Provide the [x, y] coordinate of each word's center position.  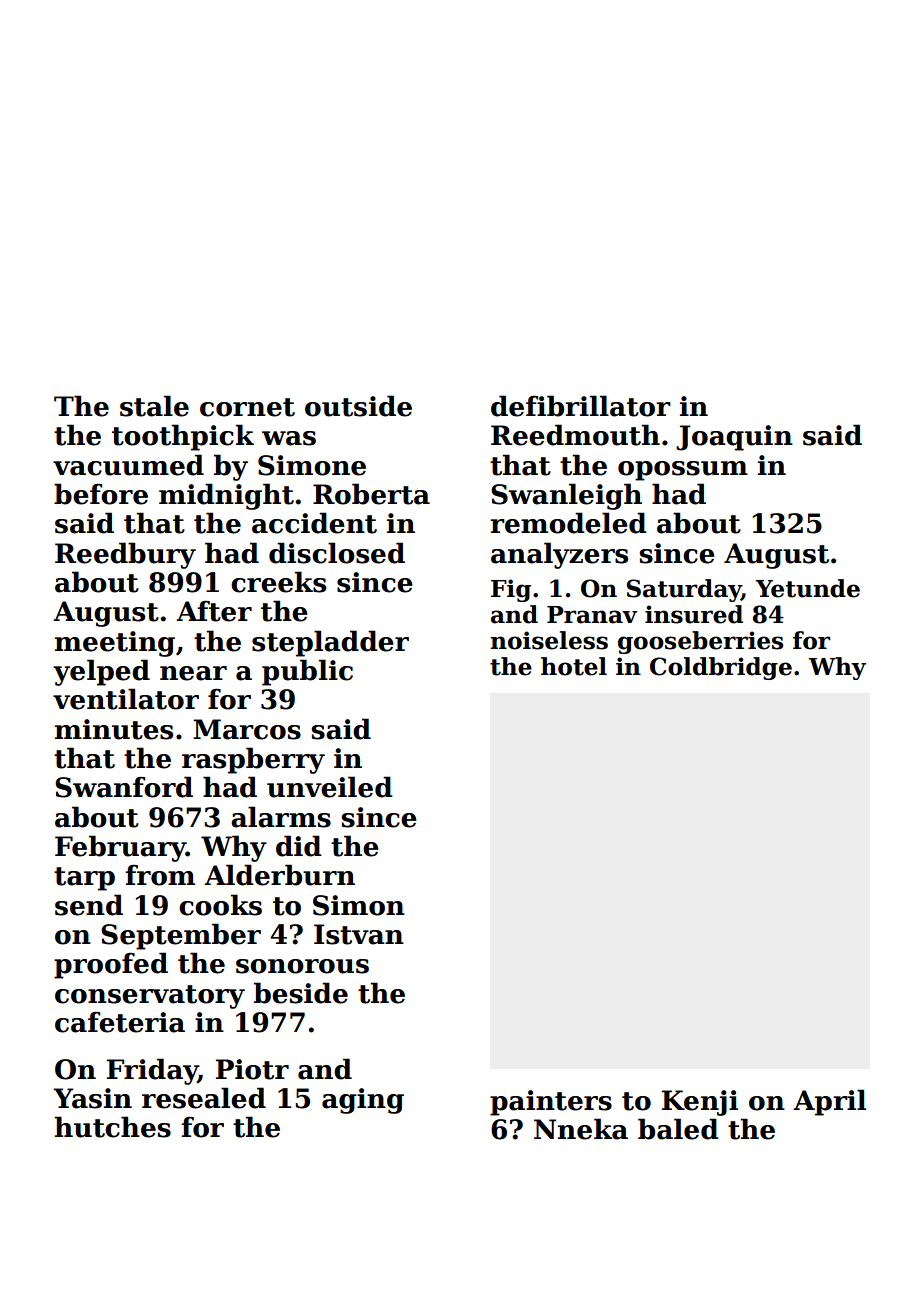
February [120, 848]
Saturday [684, 590]
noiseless [549, 640]
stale [154, 406]
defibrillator [581, 406]
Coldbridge [721, 668]
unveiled [330, 787]
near [193, 673]
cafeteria [120, 1022]
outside [358, 406]
